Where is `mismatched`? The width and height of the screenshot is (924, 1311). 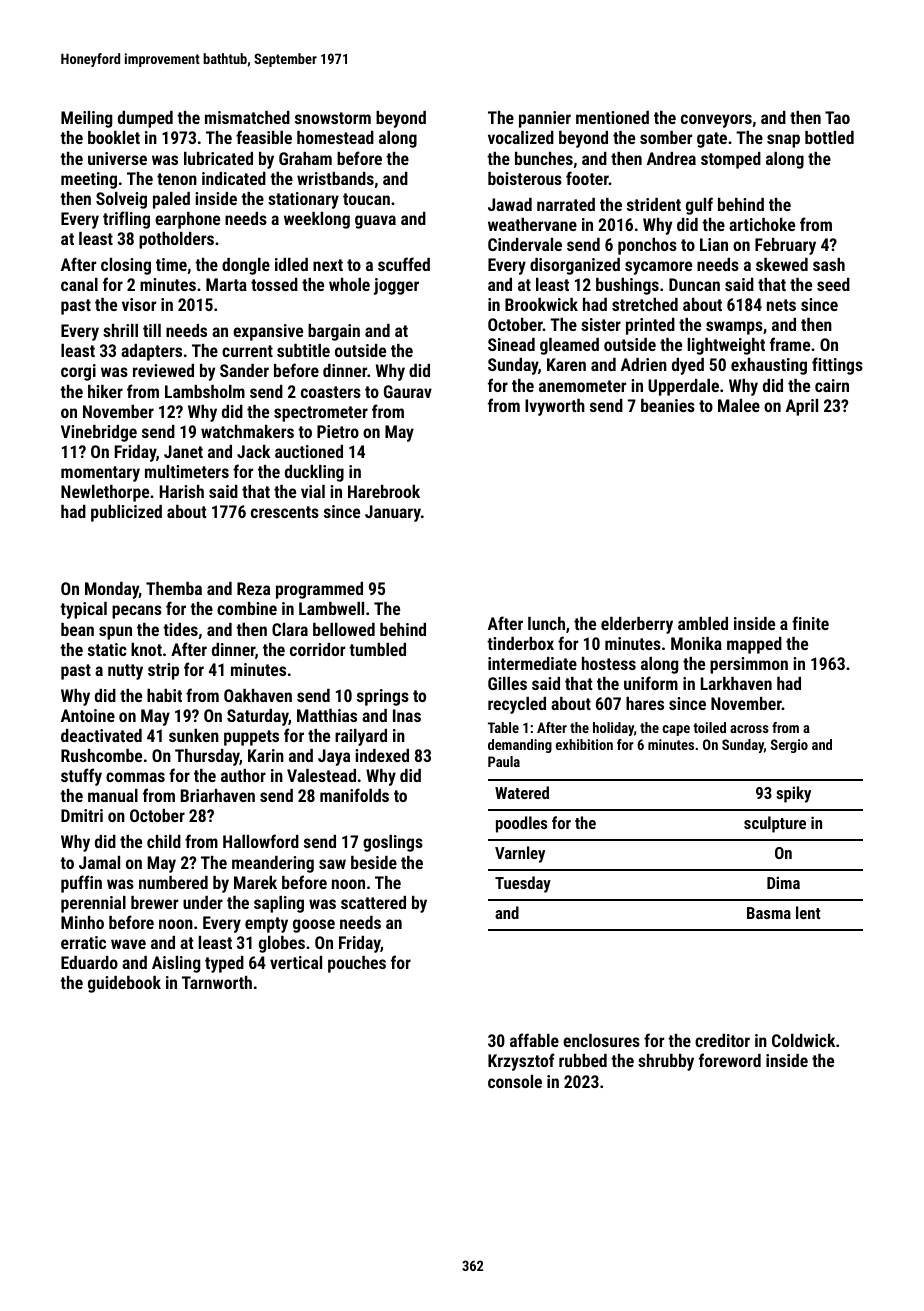
mismatched is located at coordinates (247, 117).
